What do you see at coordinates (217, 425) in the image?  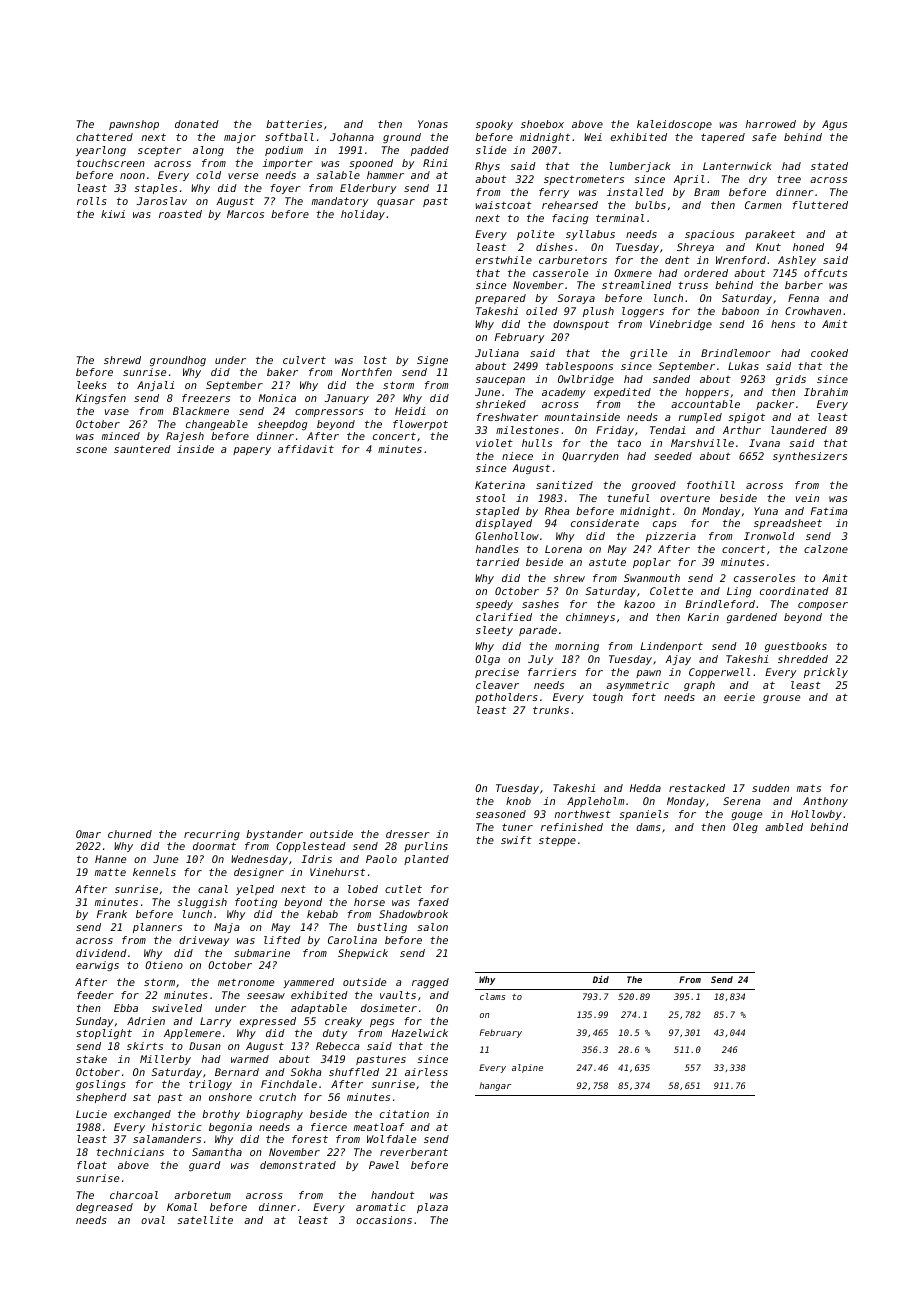 I see `changeable` at bounding box center [217, 425].
